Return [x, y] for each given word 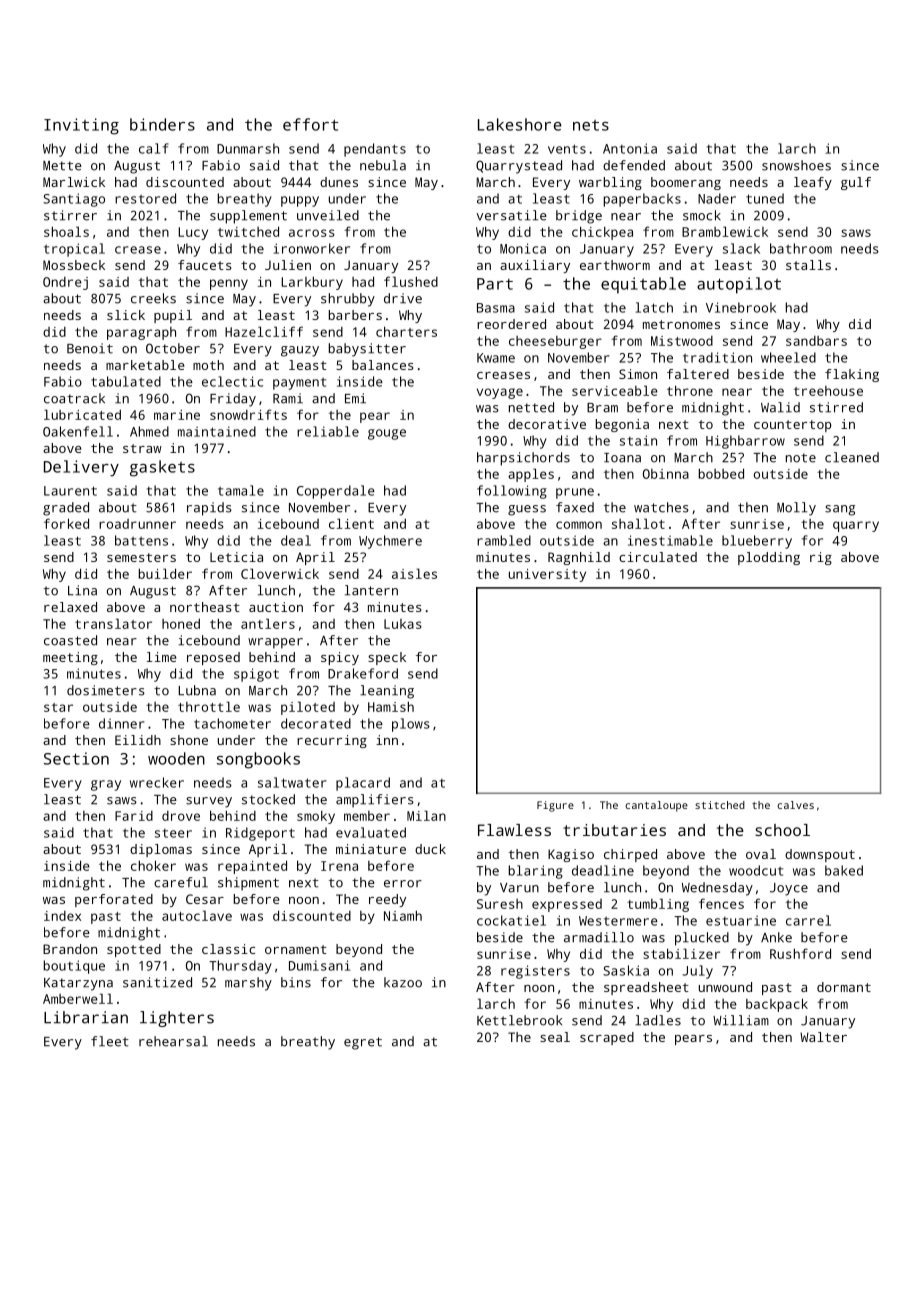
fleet [110, 1041]
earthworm [615, 265]
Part [495, 284]
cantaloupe [656, 806]
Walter [823, 1037]
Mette [62, 166]
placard [363, 784]
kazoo [403, 982]
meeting [70, 658]
